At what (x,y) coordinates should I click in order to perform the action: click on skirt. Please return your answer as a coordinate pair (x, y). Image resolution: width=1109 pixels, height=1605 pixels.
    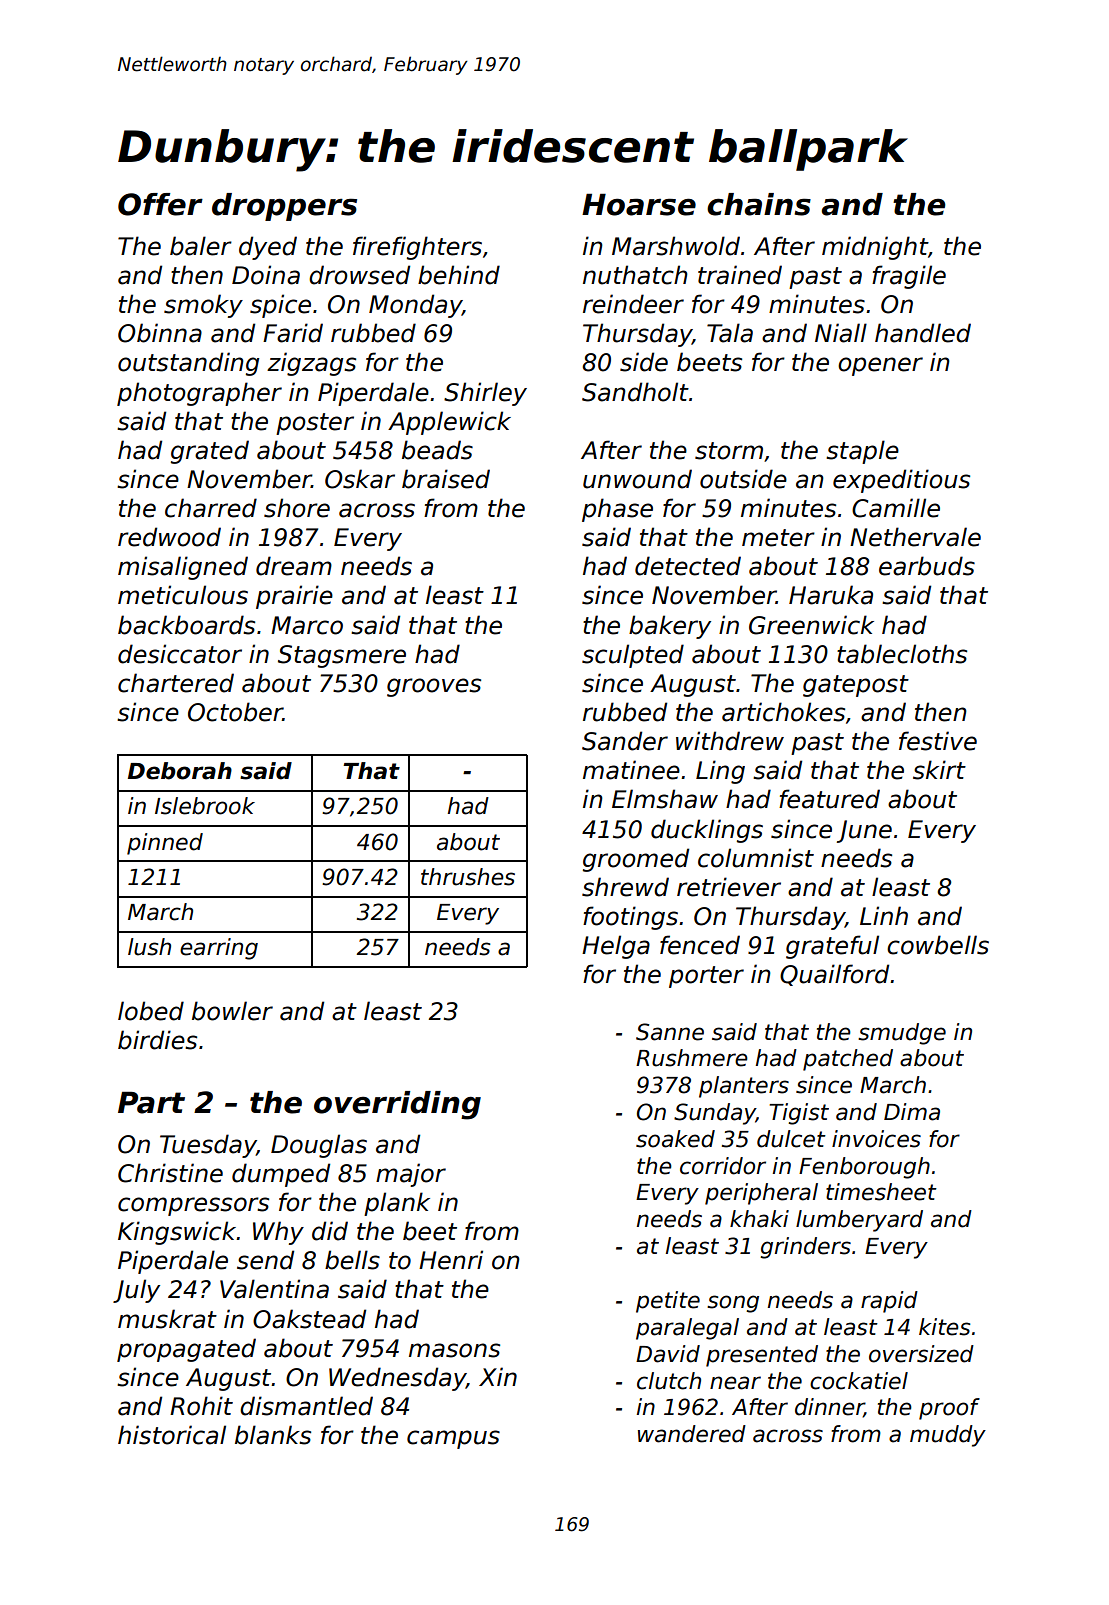
    Looking at the image, I should click on (939, 770).
